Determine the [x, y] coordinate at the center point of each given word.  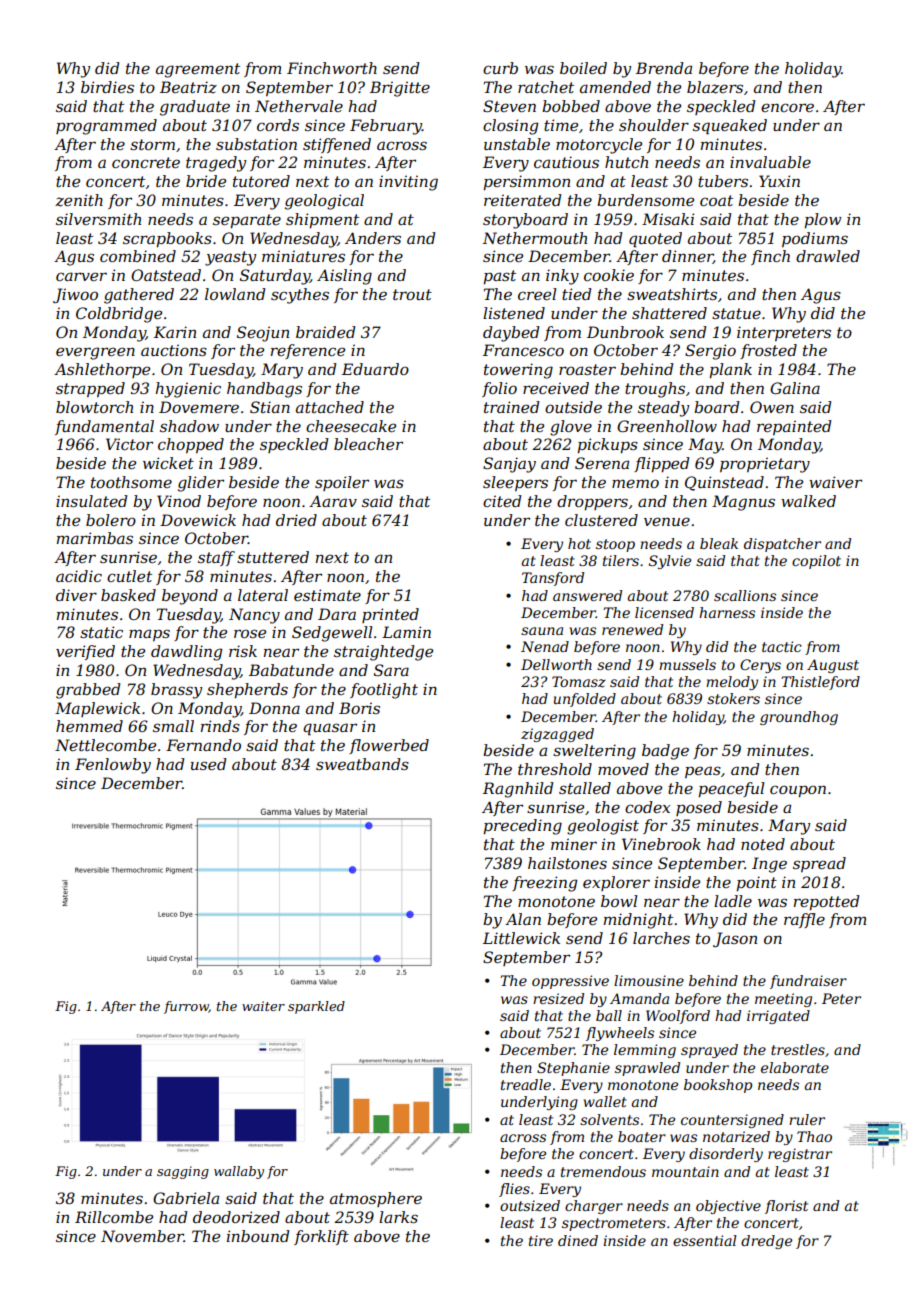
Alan [523, 919]
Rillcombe [114, 1217]
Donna [274, 708]
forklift [321, 1237]
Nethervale [299, 106]
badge [665, 752]
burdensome [645, 200]
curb [500, 68]
